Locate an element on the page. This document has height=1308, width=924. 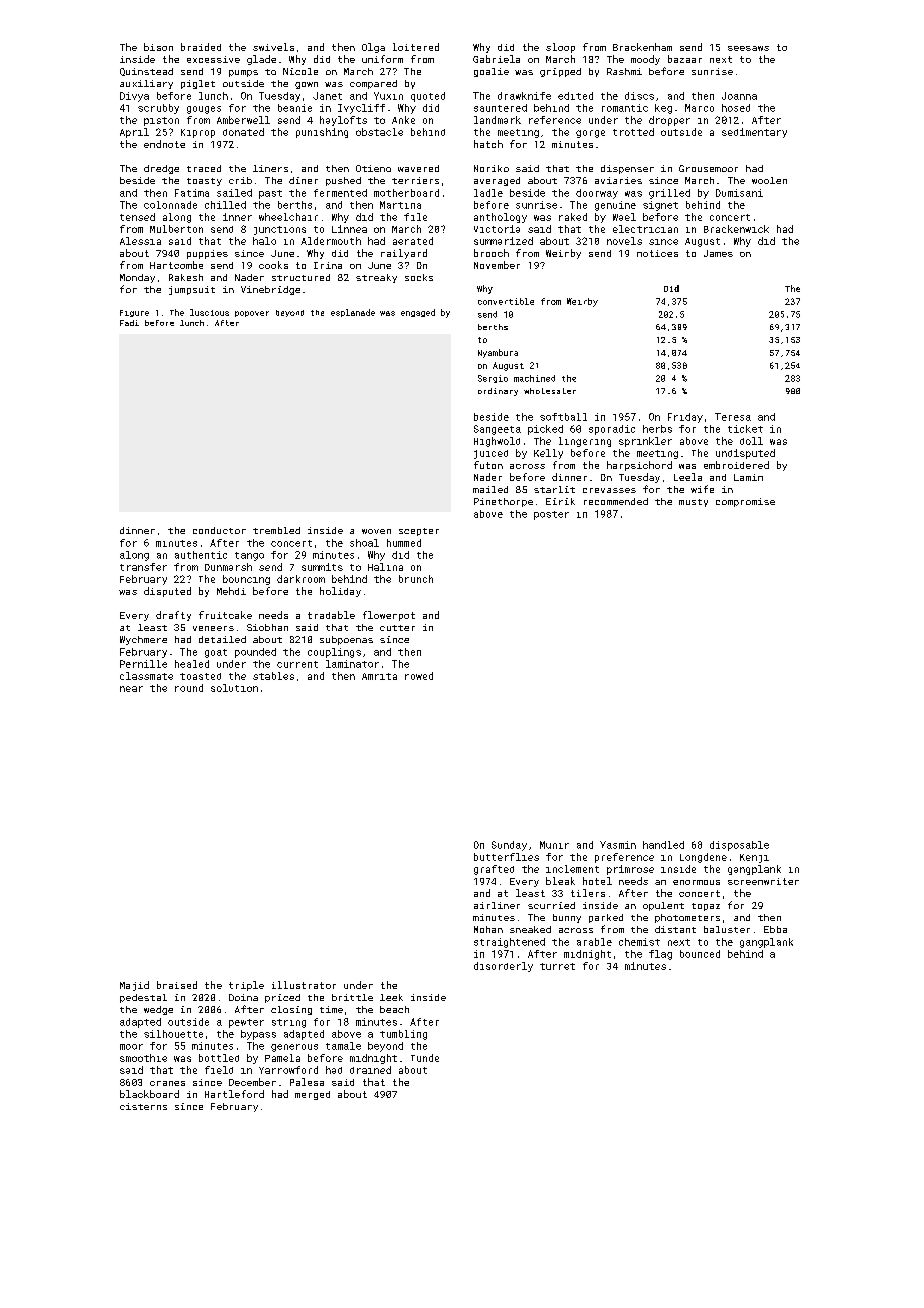
triple is located at coordinates (246, 986).
